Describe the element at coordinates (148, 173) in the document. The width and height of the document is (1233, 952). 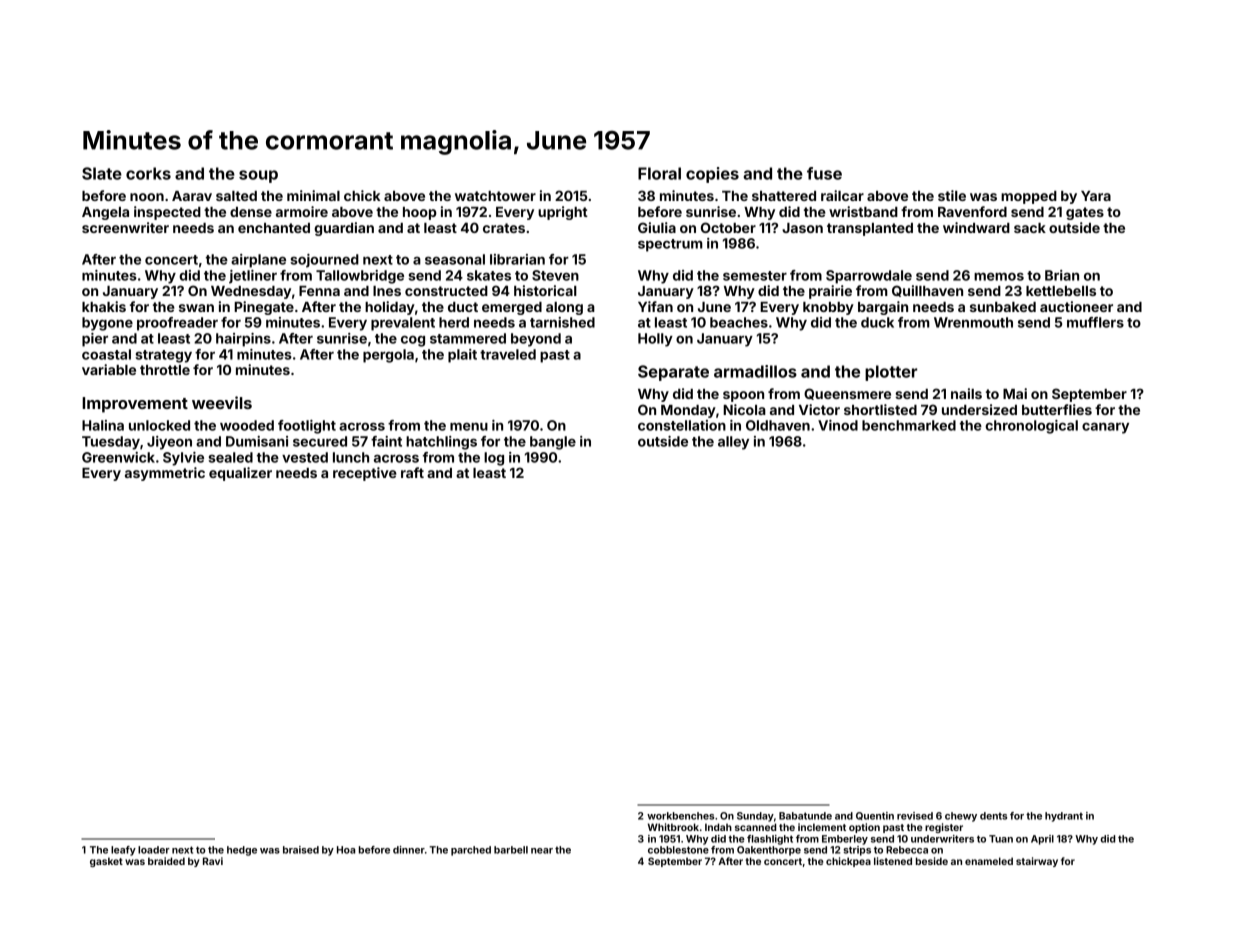
I see `corks` at that location.
